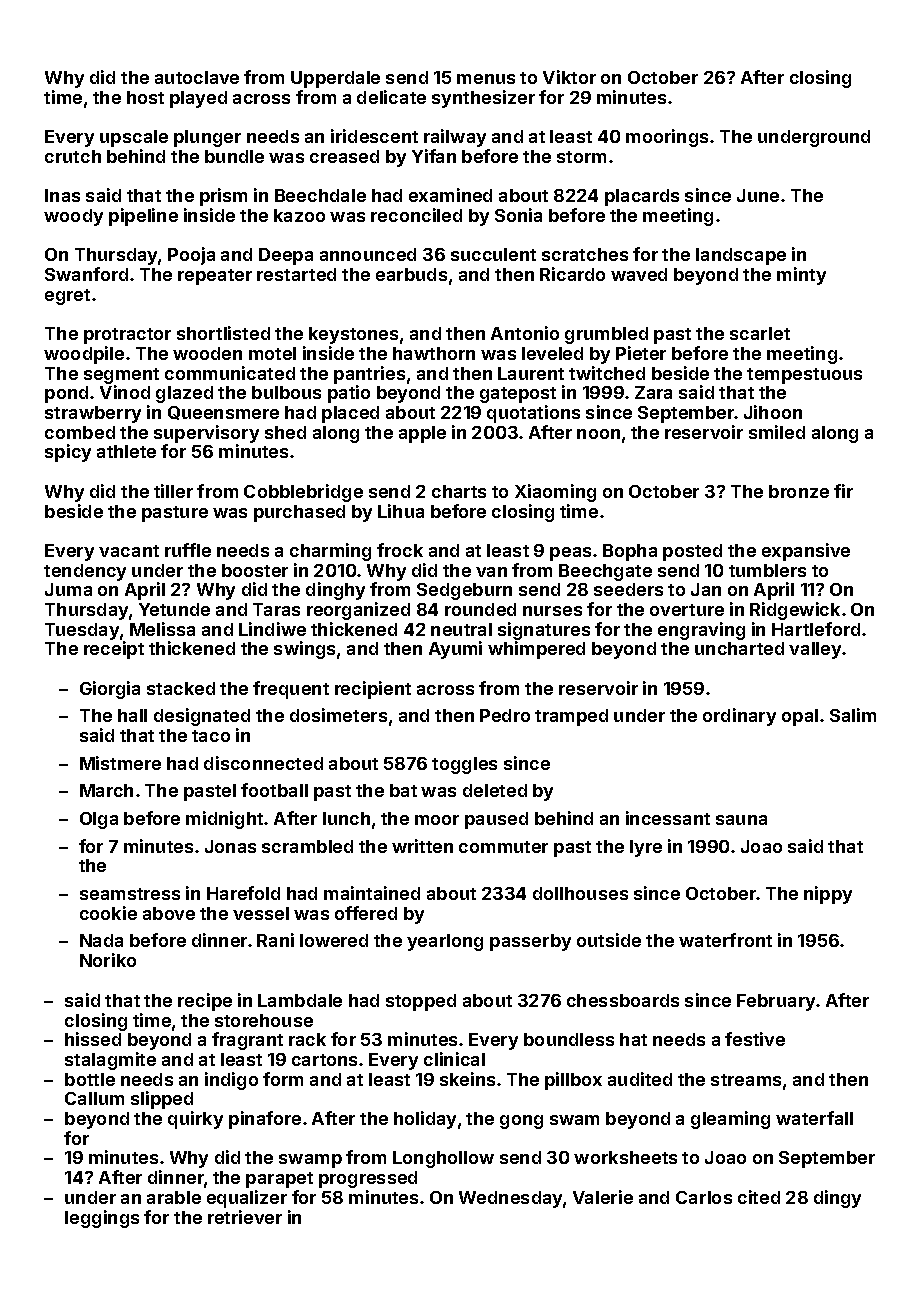  Describe the element at coordinates (801, 276) in the document. I see `minty` at that location.
